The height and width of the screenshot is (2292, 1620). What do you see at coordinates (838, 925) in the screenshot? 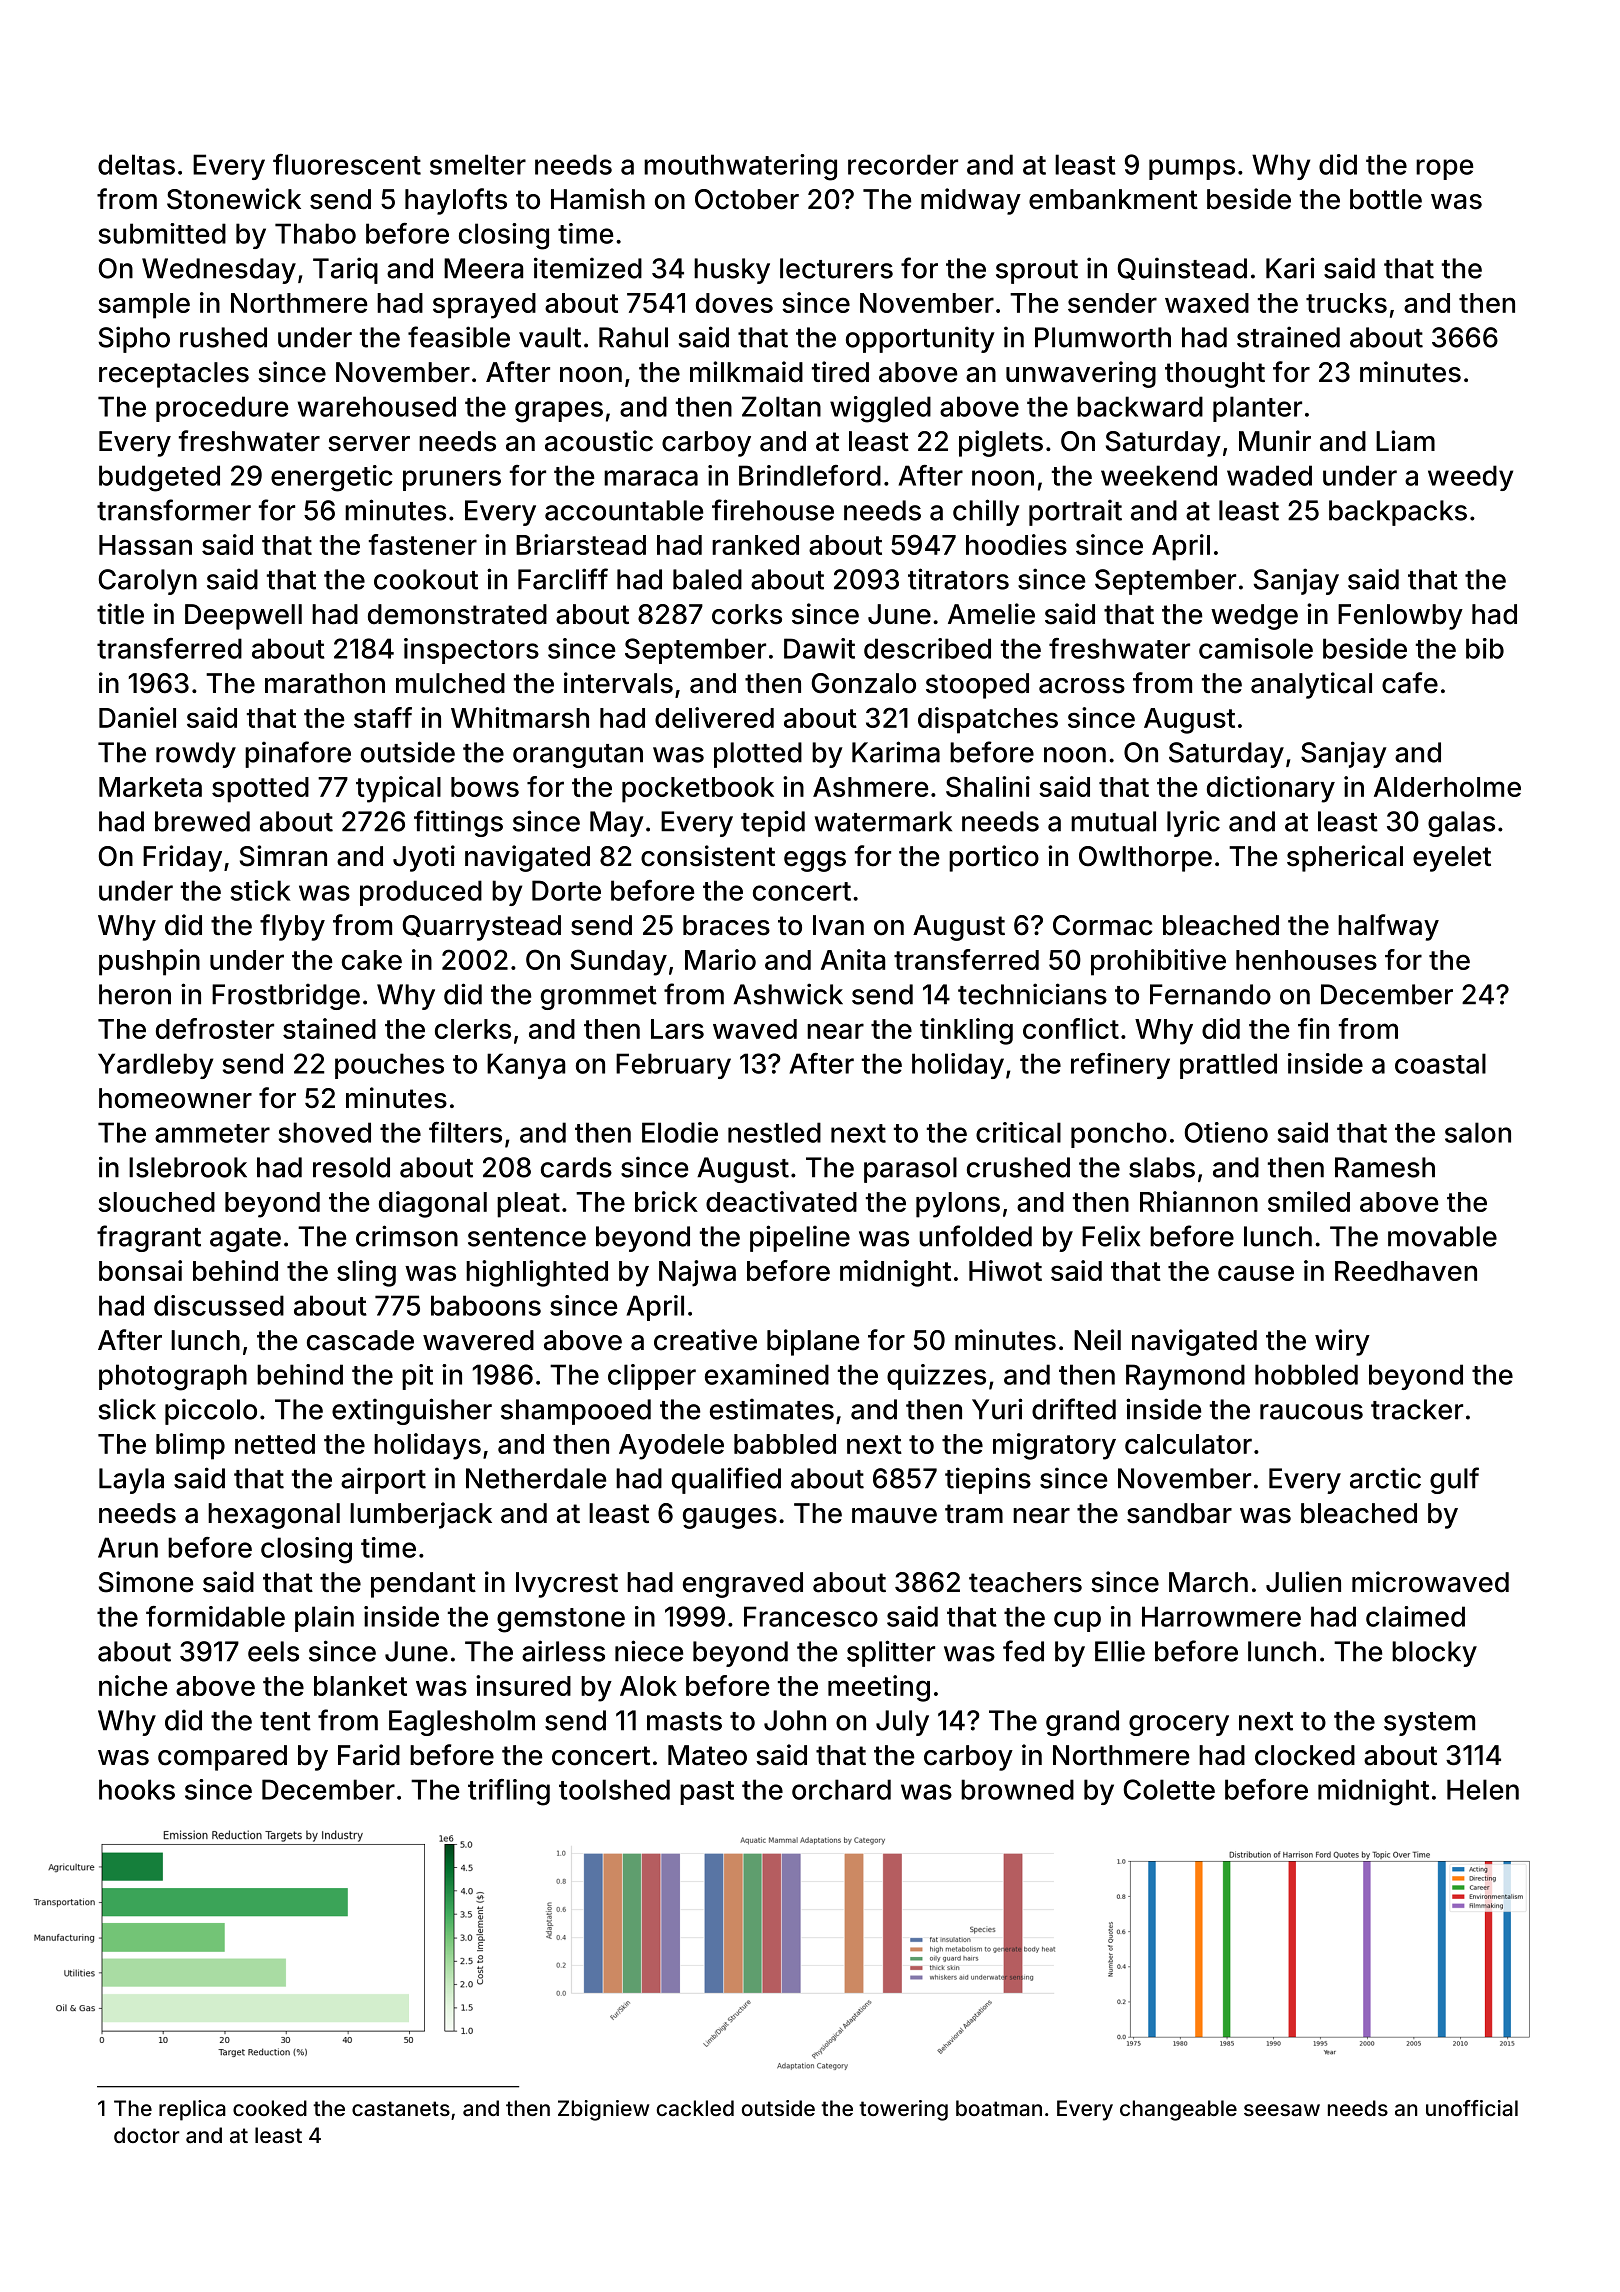
I see `Ivan` at bounding box center [838, 925].
